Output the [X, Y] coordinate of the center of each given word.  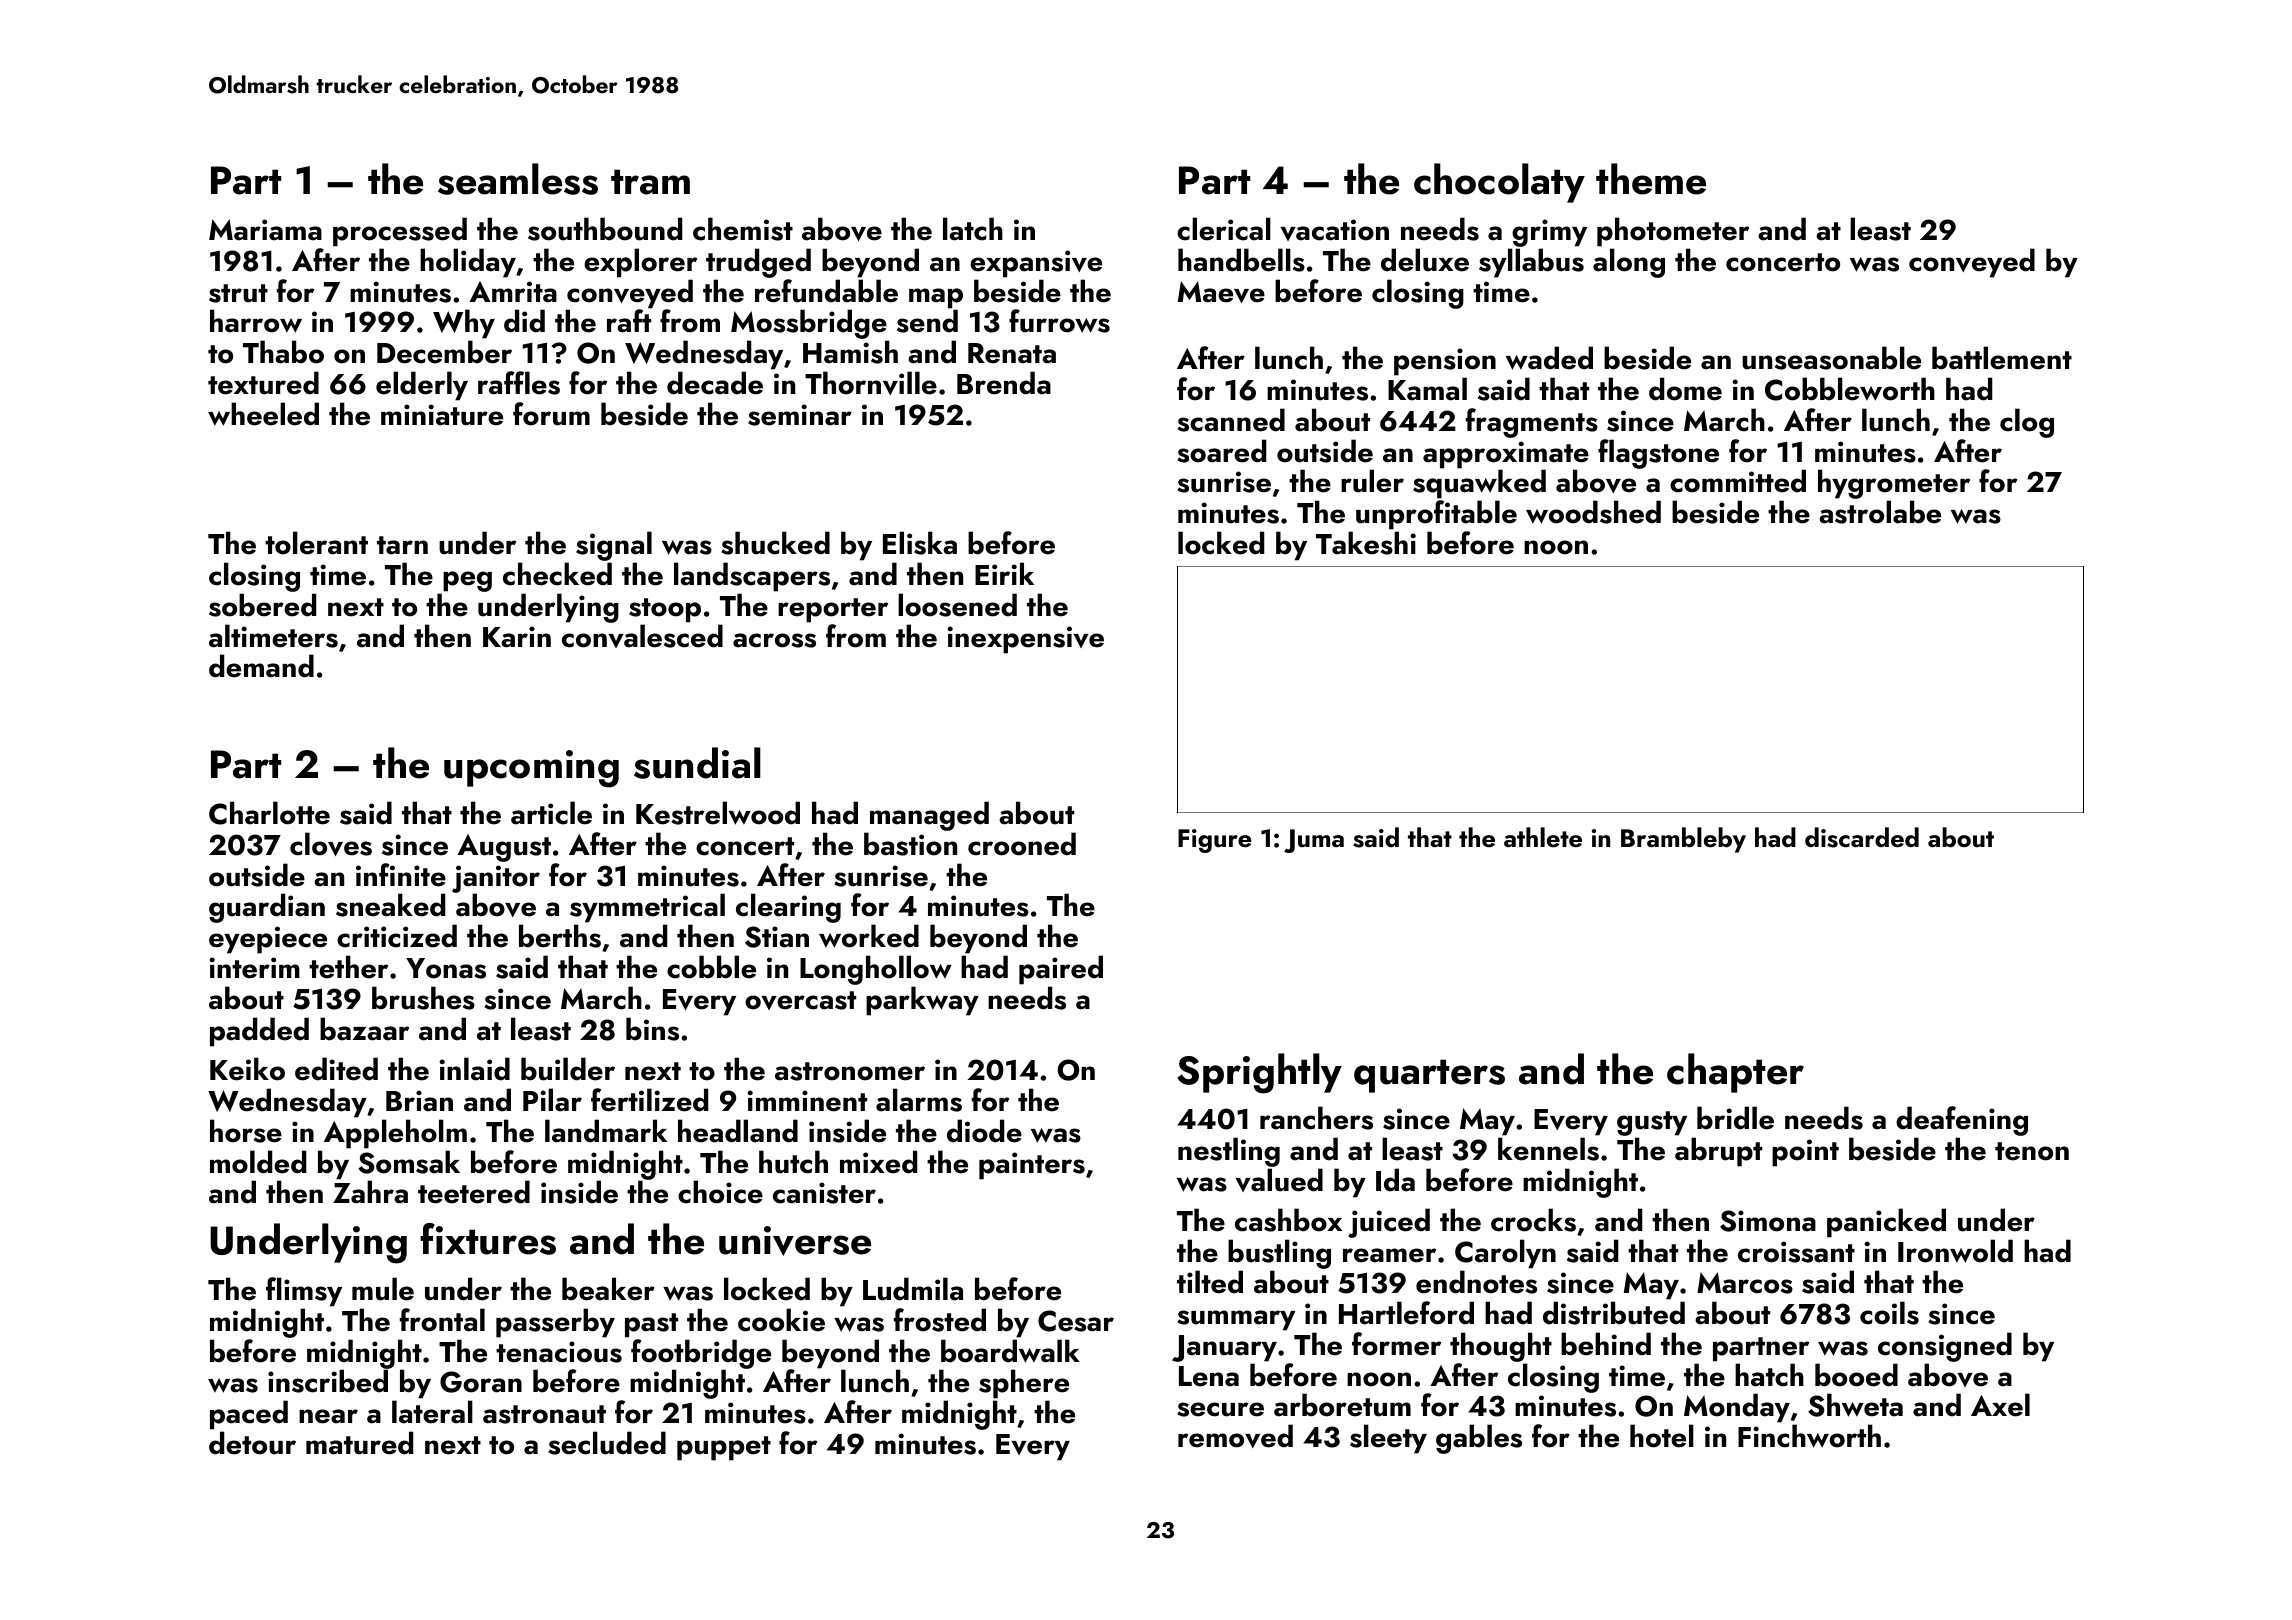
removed [1235, 1436]
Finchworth [1809, 1436]
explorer [640, 263]
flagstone [1658, 454]
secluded [607, 1443]
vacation [1334, 230]
